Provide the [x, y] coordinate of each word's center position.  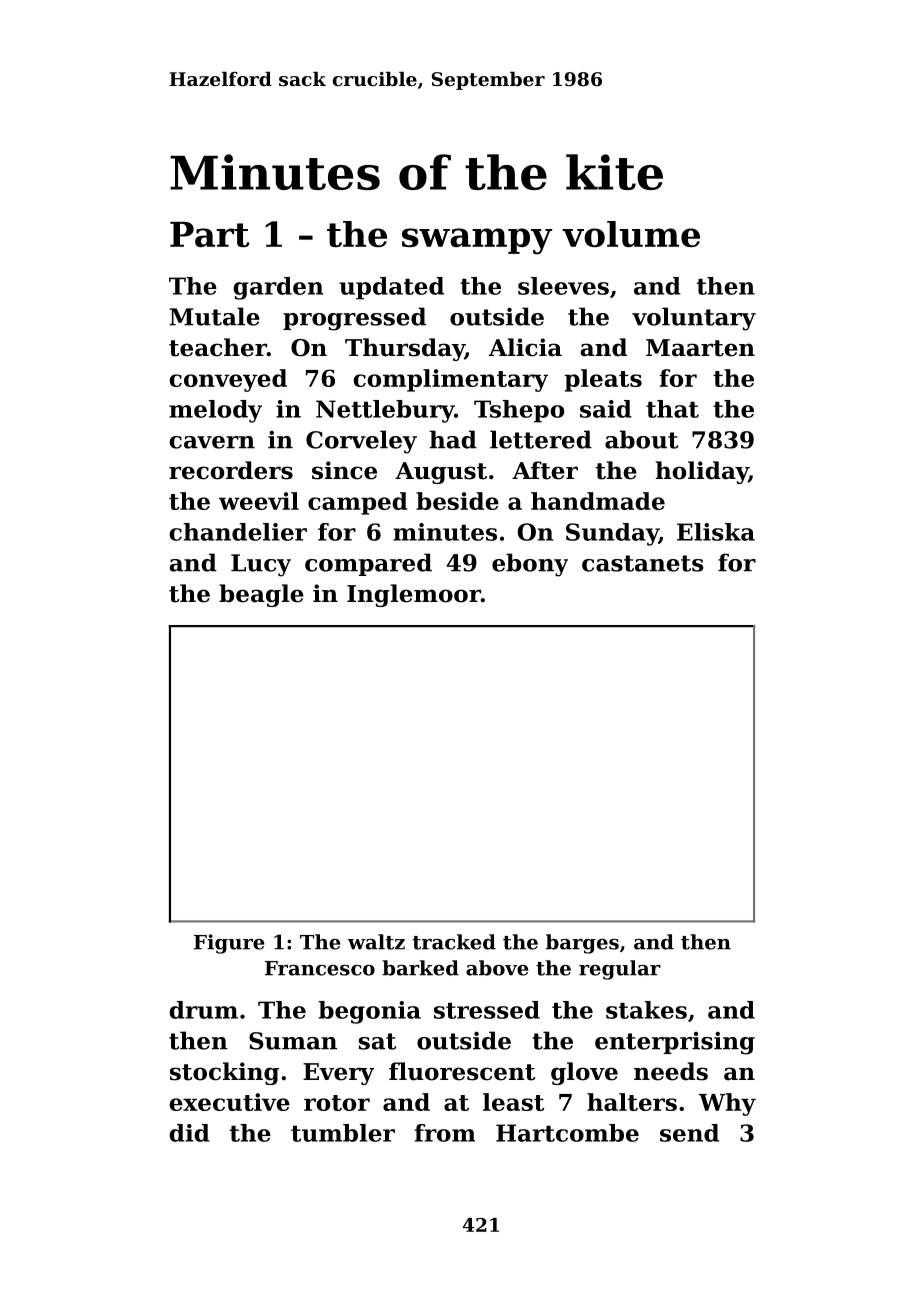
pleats [603, 380]
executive [229, 1102]
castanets [643, 563]
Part [209, 234]
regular [620, 970]
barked [420, 968]
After [545, 470]
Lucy [261, 565]
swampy [477, 241]
